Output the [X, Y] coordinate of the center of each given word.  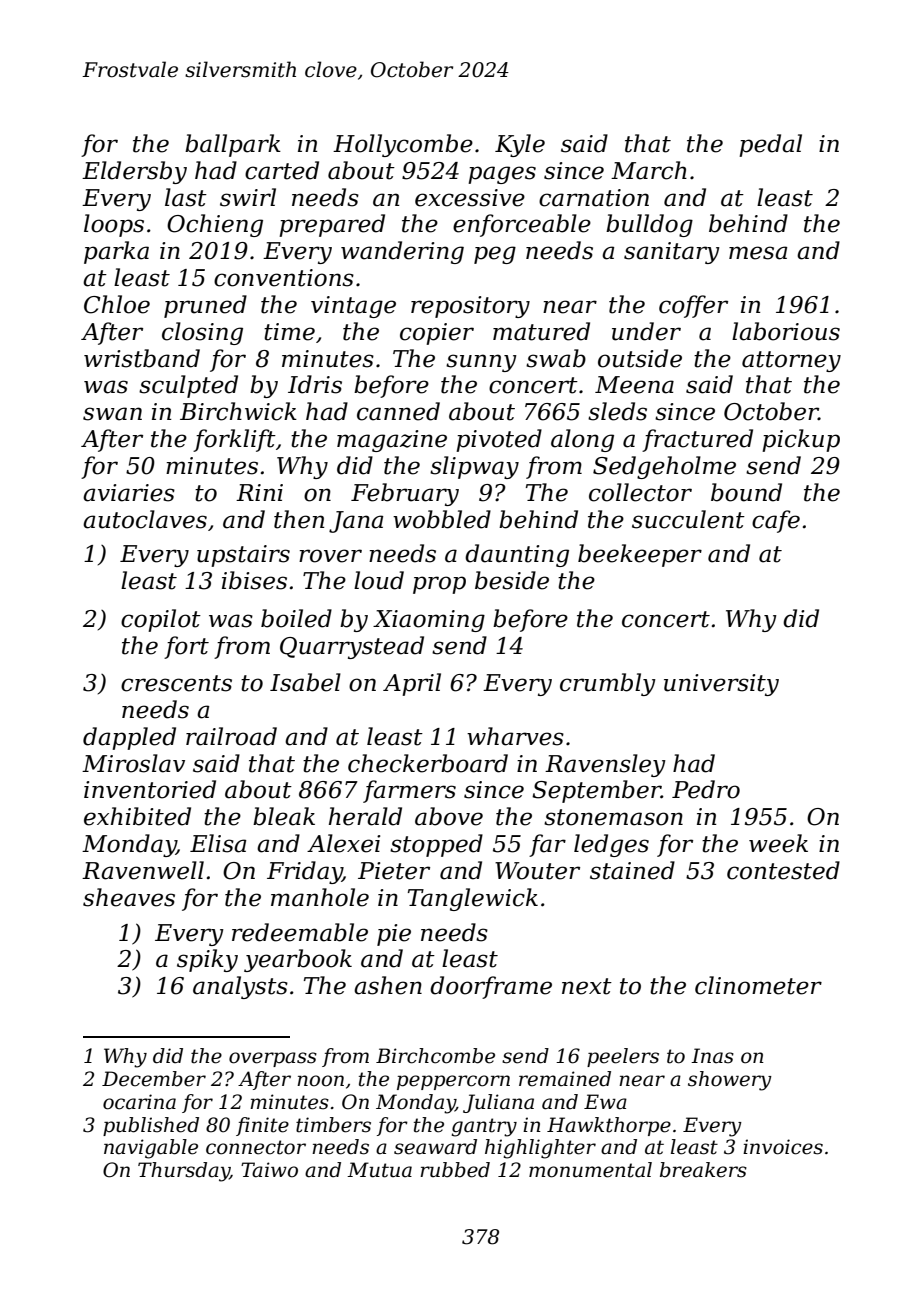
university [721, 685]
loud [379, 580]
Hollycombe [403, 145]
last [186, 197]
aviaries [129, 493]
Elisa [218, 843]
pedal [770, 145]
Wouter [537, 871]
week [778, 843]
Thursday [184, 1172]
